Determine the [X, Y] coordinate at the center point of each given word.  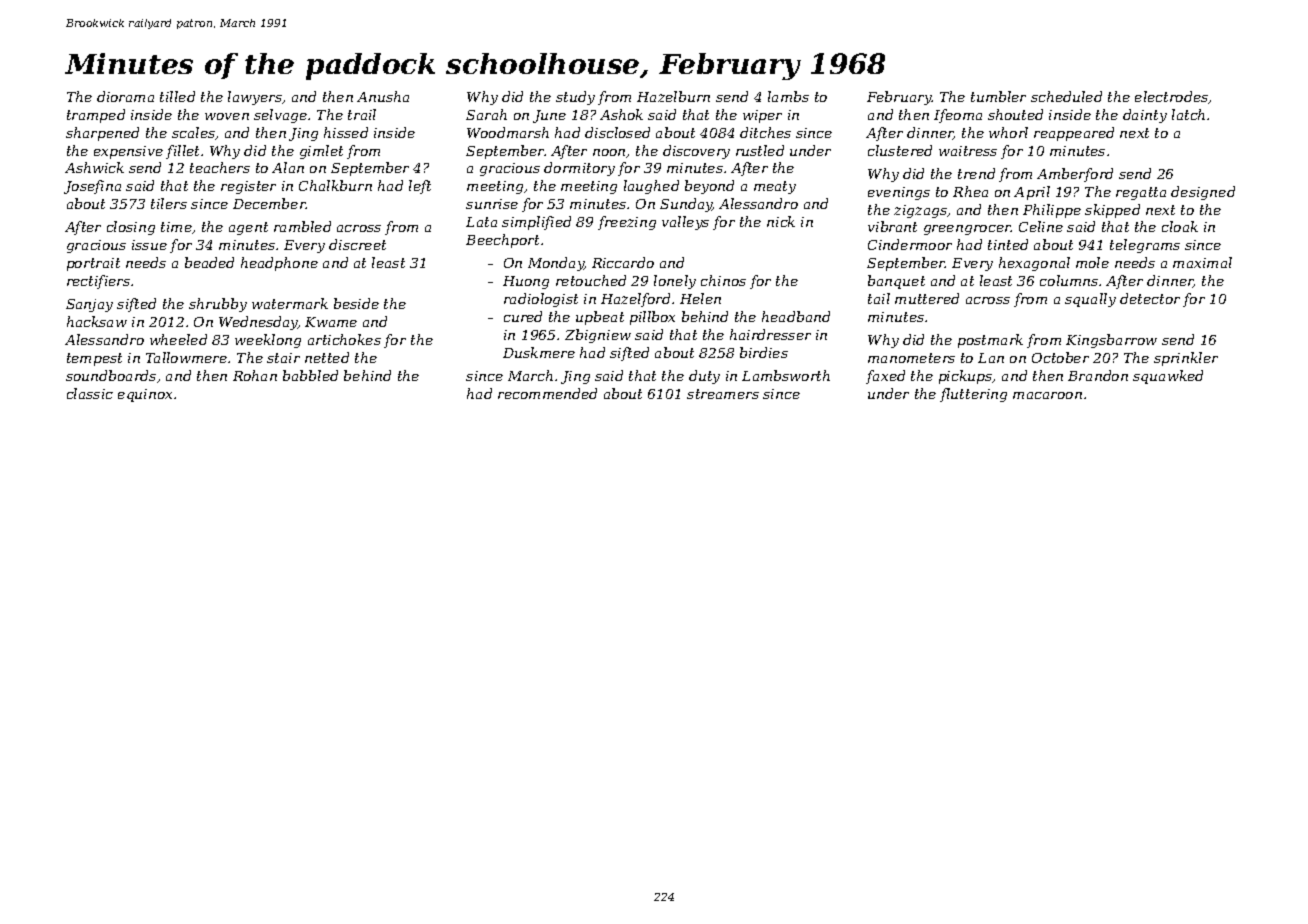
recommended [547, 393]
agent [248, 228]
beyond [709, 187]
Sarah [486, 114]
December [269, 203]
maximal [1202, 262]
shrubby [218, 305]
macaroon [1047, 395]
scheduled [1066, 96]
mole [1092, 262]
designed [1203, 193]
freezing [627, 223]
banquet [896, 282]
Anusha [383, 96]
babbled [310, 375]
